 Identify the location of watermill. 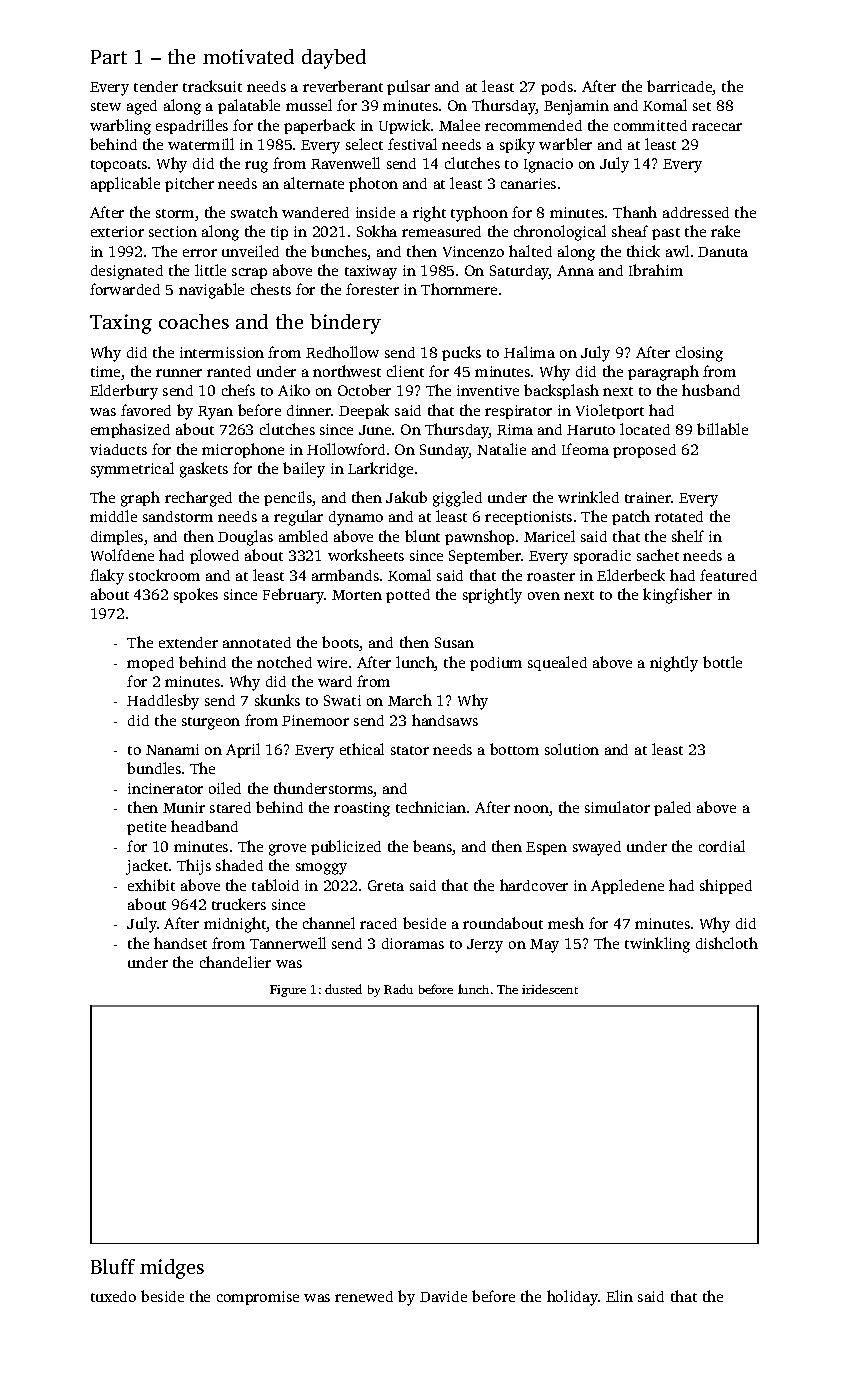
(201, 144).
